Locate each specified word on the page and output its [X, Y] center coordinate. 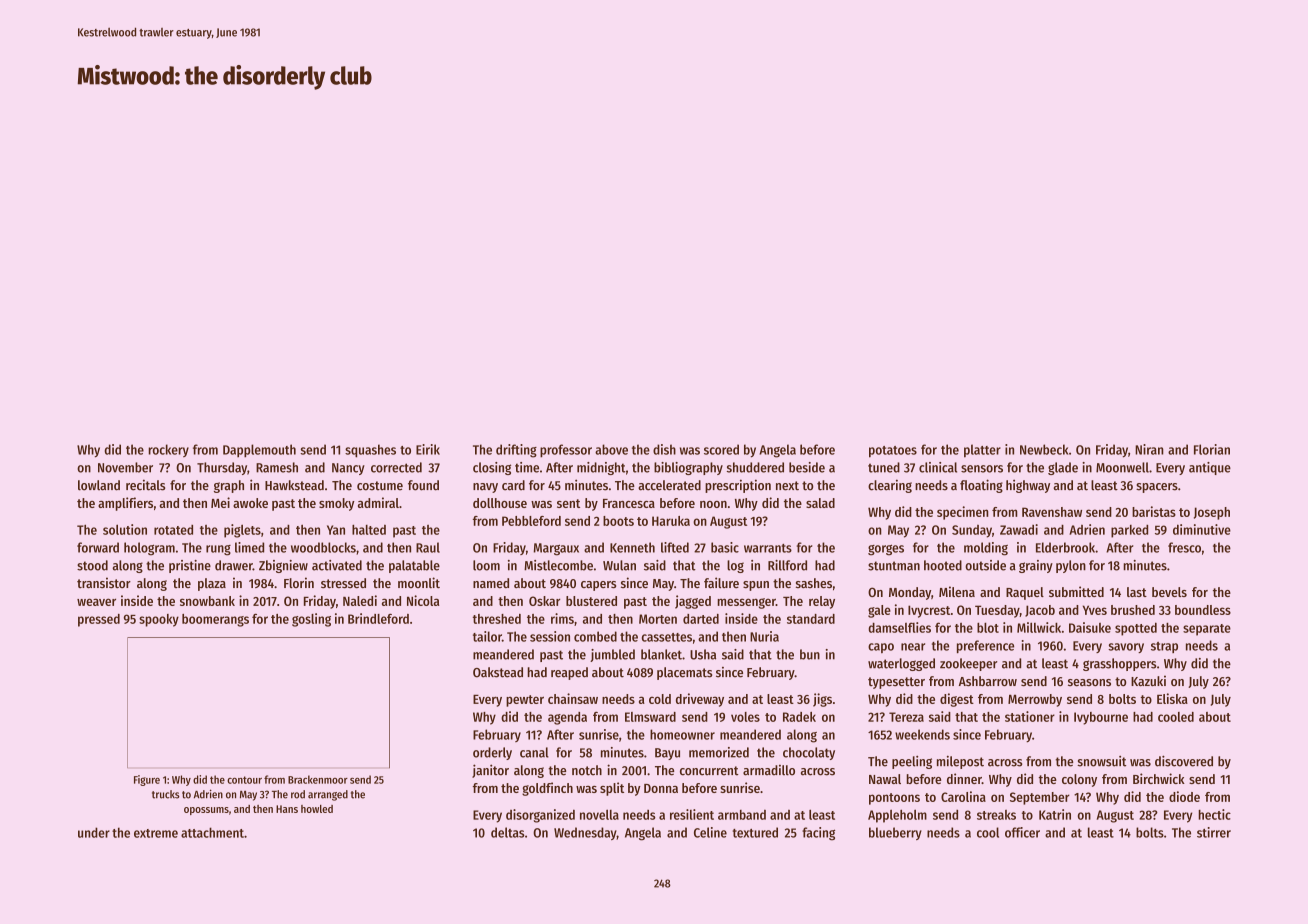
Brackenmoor [318, 779]
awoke [250, 503]
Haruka [671, 521]
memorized [719, 752]
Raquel [1025, 593]
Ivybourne [1101, 718]
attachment [212, 832]
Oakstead [498, 672]
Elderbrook [1065, 547]
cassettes [667, 637]
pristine [190, 566]
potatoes [893, 452]
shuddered [755, 467]
